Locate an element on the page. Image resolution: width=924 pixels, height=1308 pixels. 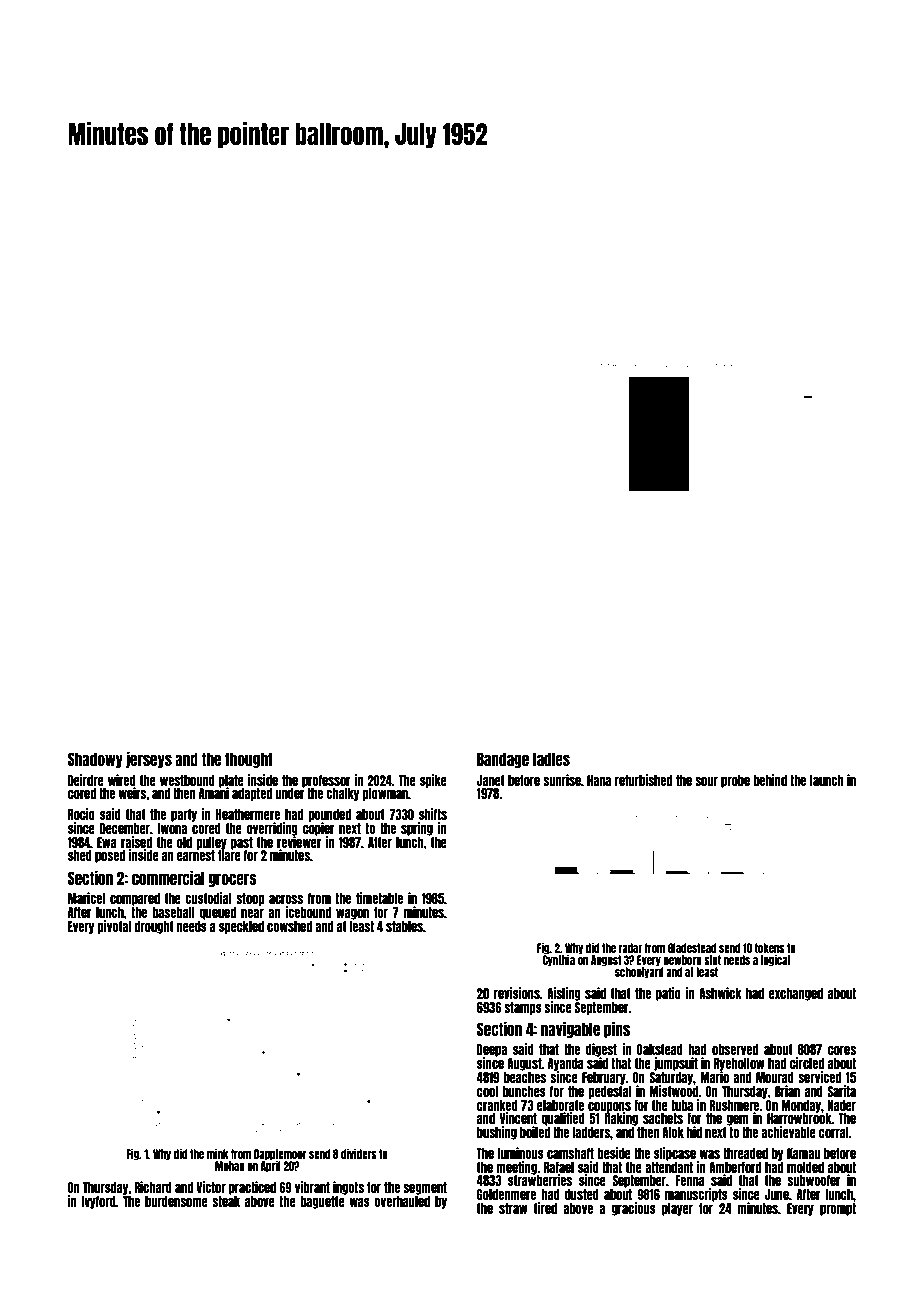
Richard is located at coordinates (153, 1187).
